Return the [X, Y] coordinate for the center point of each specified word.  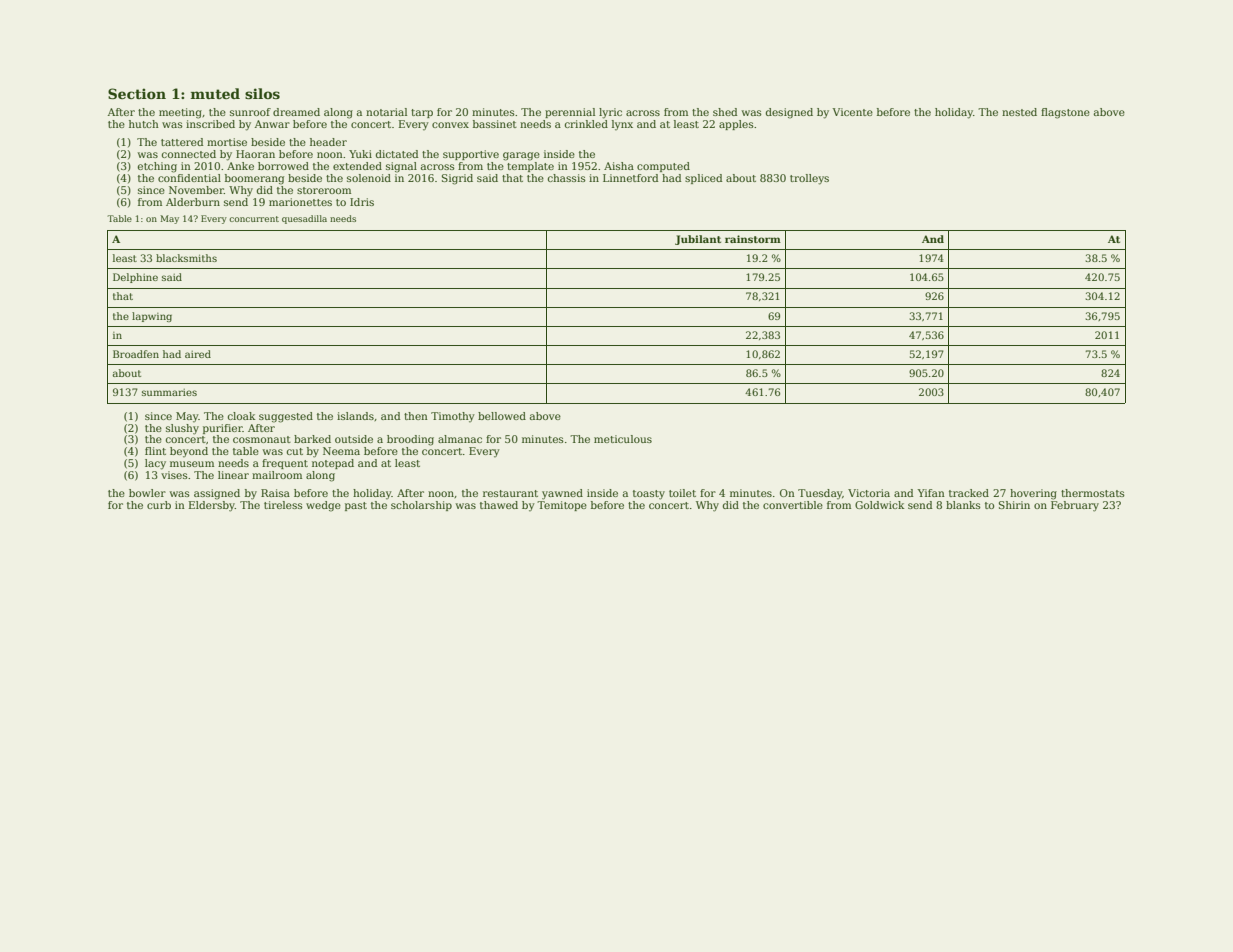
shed [725, 112]
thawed [499, 505]
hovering [1033, 494]
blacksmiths [186, 258]
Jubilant [698, 240]
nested [1019, 112]
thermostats [1093, 493]
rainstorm [753, 239]
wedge [323, 506]
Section [137, 93]
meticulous [623, 439]
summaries [169, 392]
